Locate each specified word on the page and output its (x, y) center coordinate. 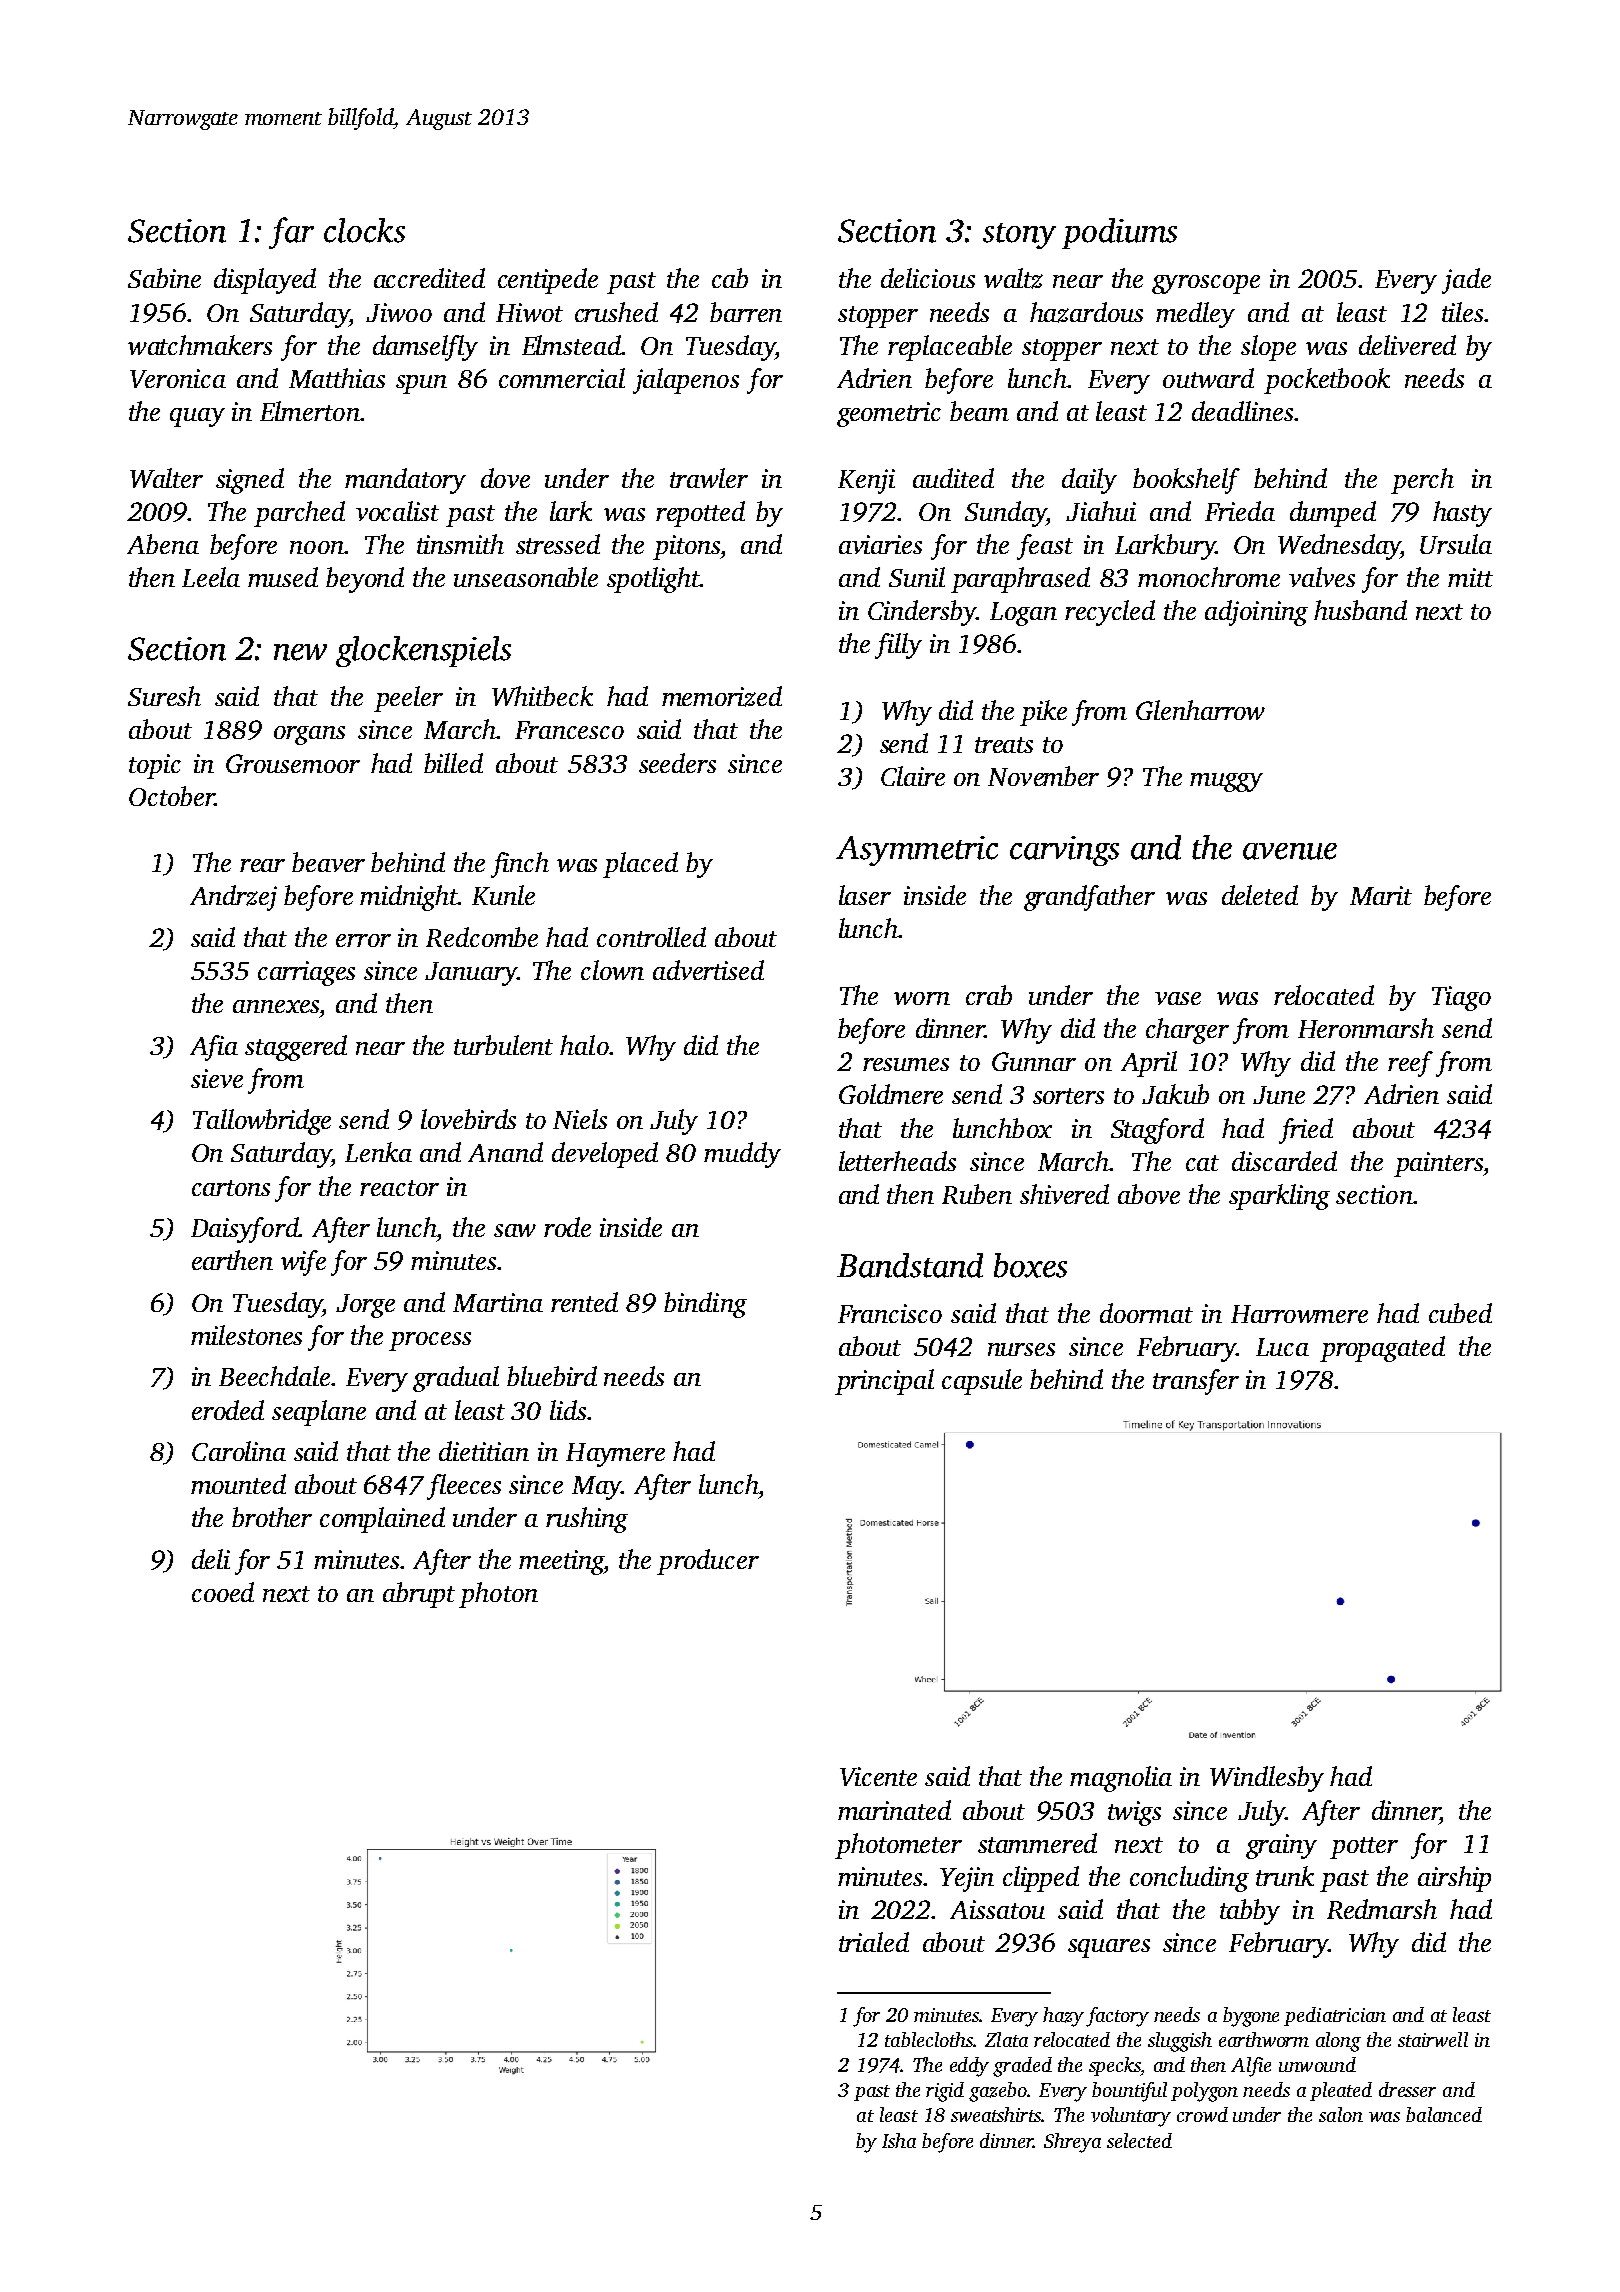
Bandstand (910, 1265)
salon (1341, 2114)
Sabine (164, 278)
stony (1019, 236)
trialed (874, 1942)
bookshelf (1186, 481)
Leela (211, 577)
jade (1466, 281)
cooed (223, 1592)
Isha (899, 2140)
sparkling (1279, 1197)
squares (1109, 1948)
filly (898, 646)
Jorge (365, 1306)
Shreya (1072, 2143)
